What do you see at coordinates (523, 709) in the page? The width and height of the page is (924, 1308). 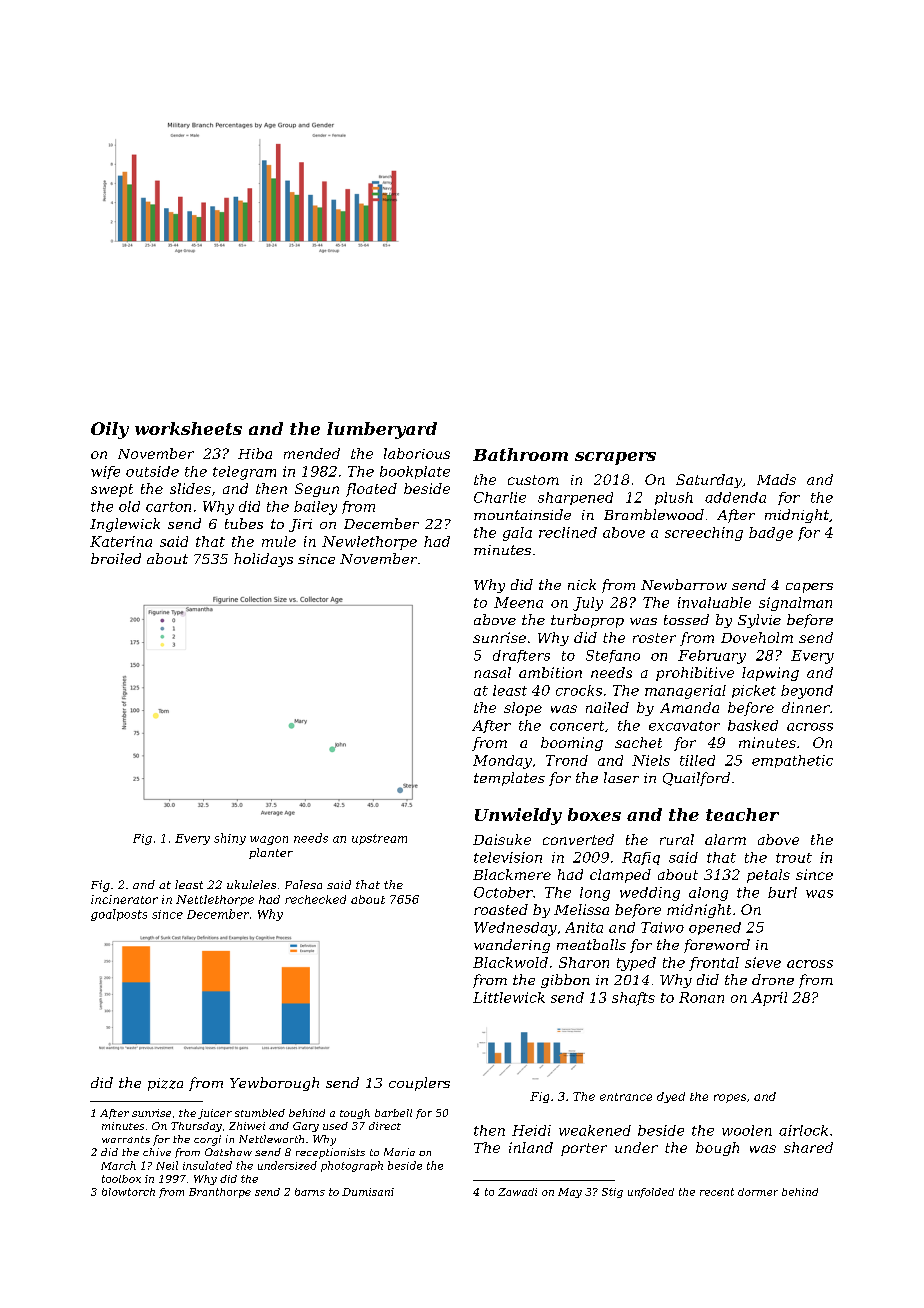 I see `slope` at bounding box center [523, 709].
